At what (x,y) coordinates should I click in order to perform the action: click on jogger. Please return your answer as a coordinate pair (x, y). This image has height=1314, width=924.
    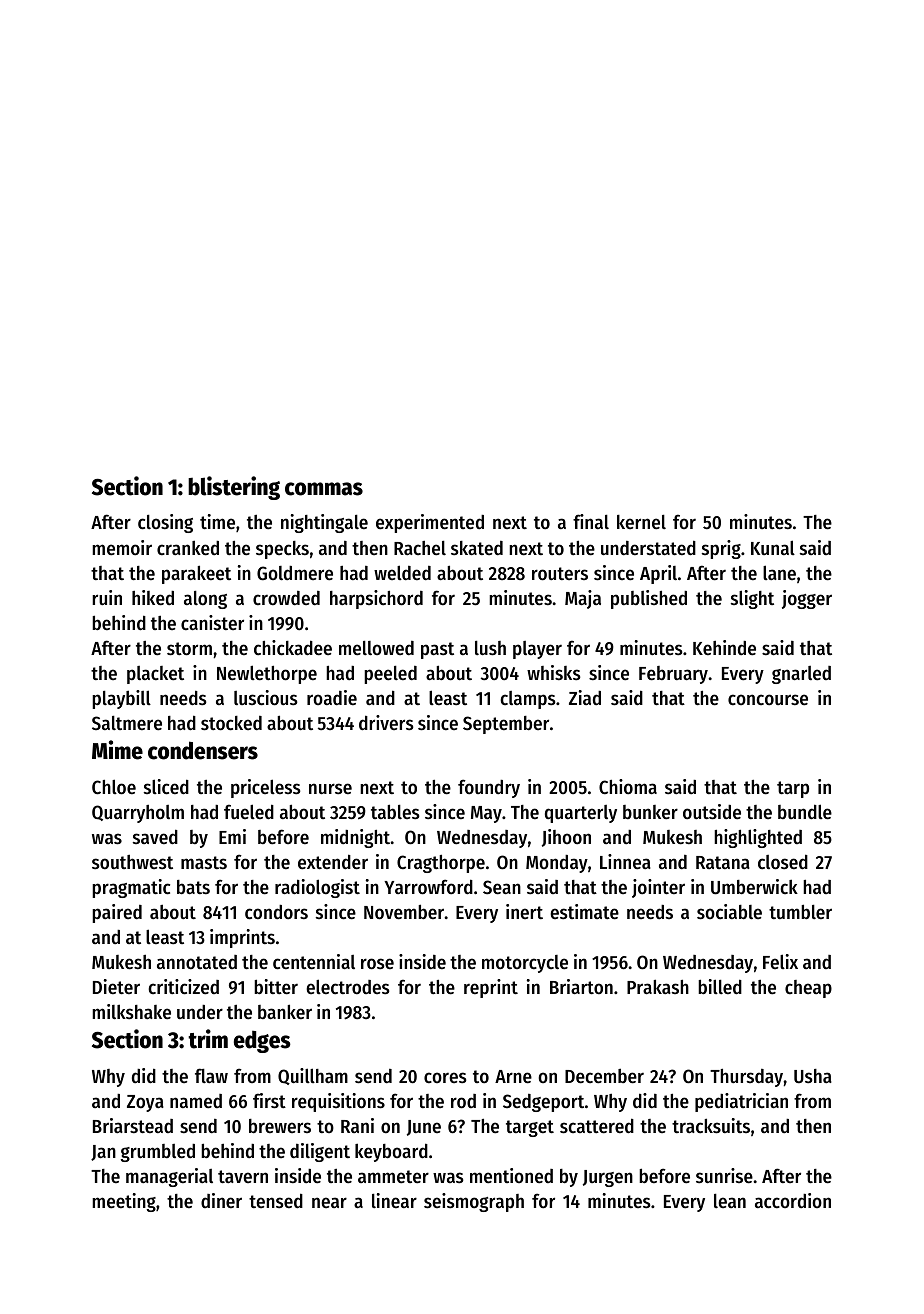
    Looking at the image, I should click on (807, 599).
